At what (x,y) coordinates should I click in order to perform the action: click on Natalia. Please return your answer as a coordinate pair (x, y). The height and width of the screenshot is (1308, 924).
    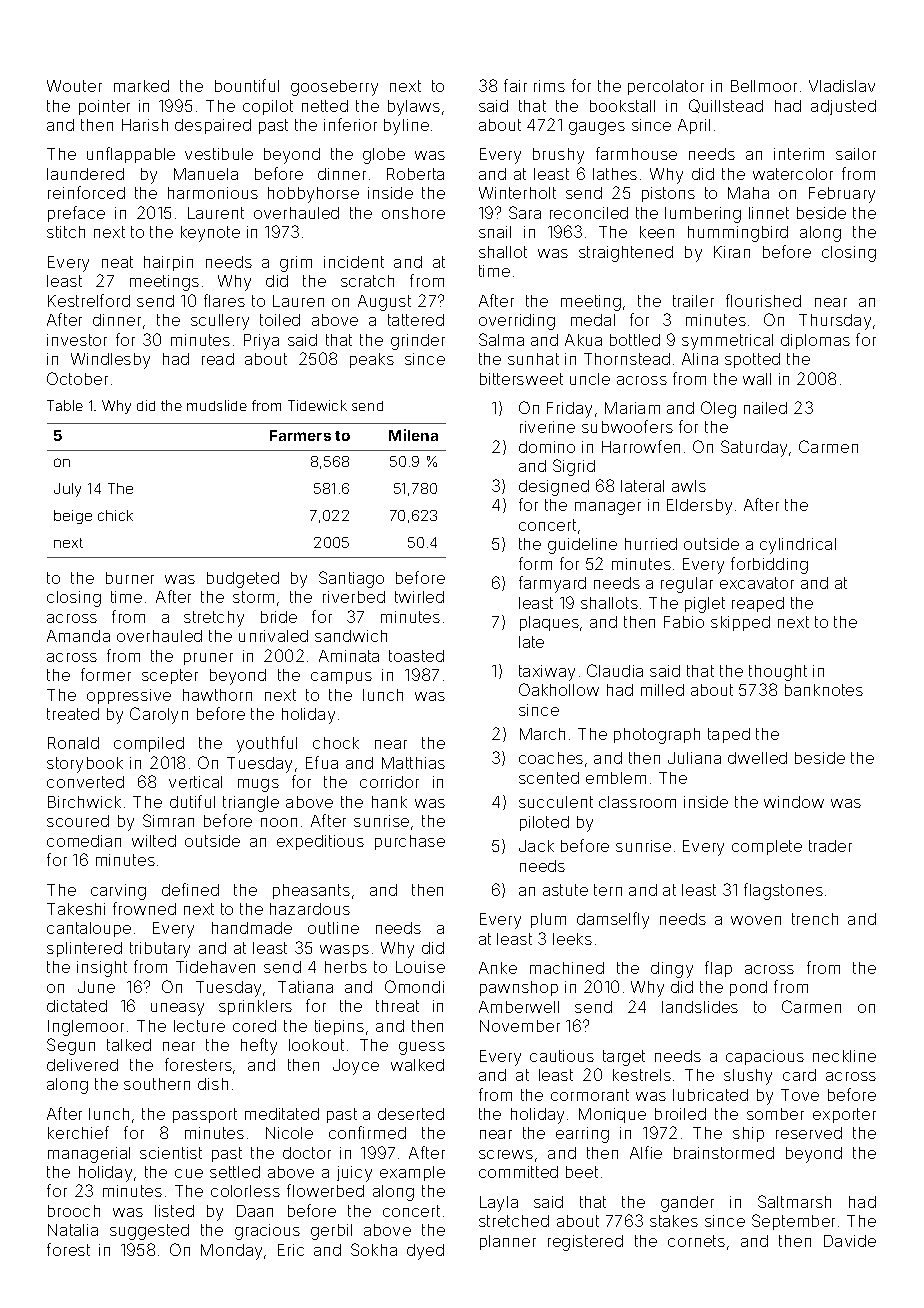
    Looking at the image, I should click on (73, 1230).
